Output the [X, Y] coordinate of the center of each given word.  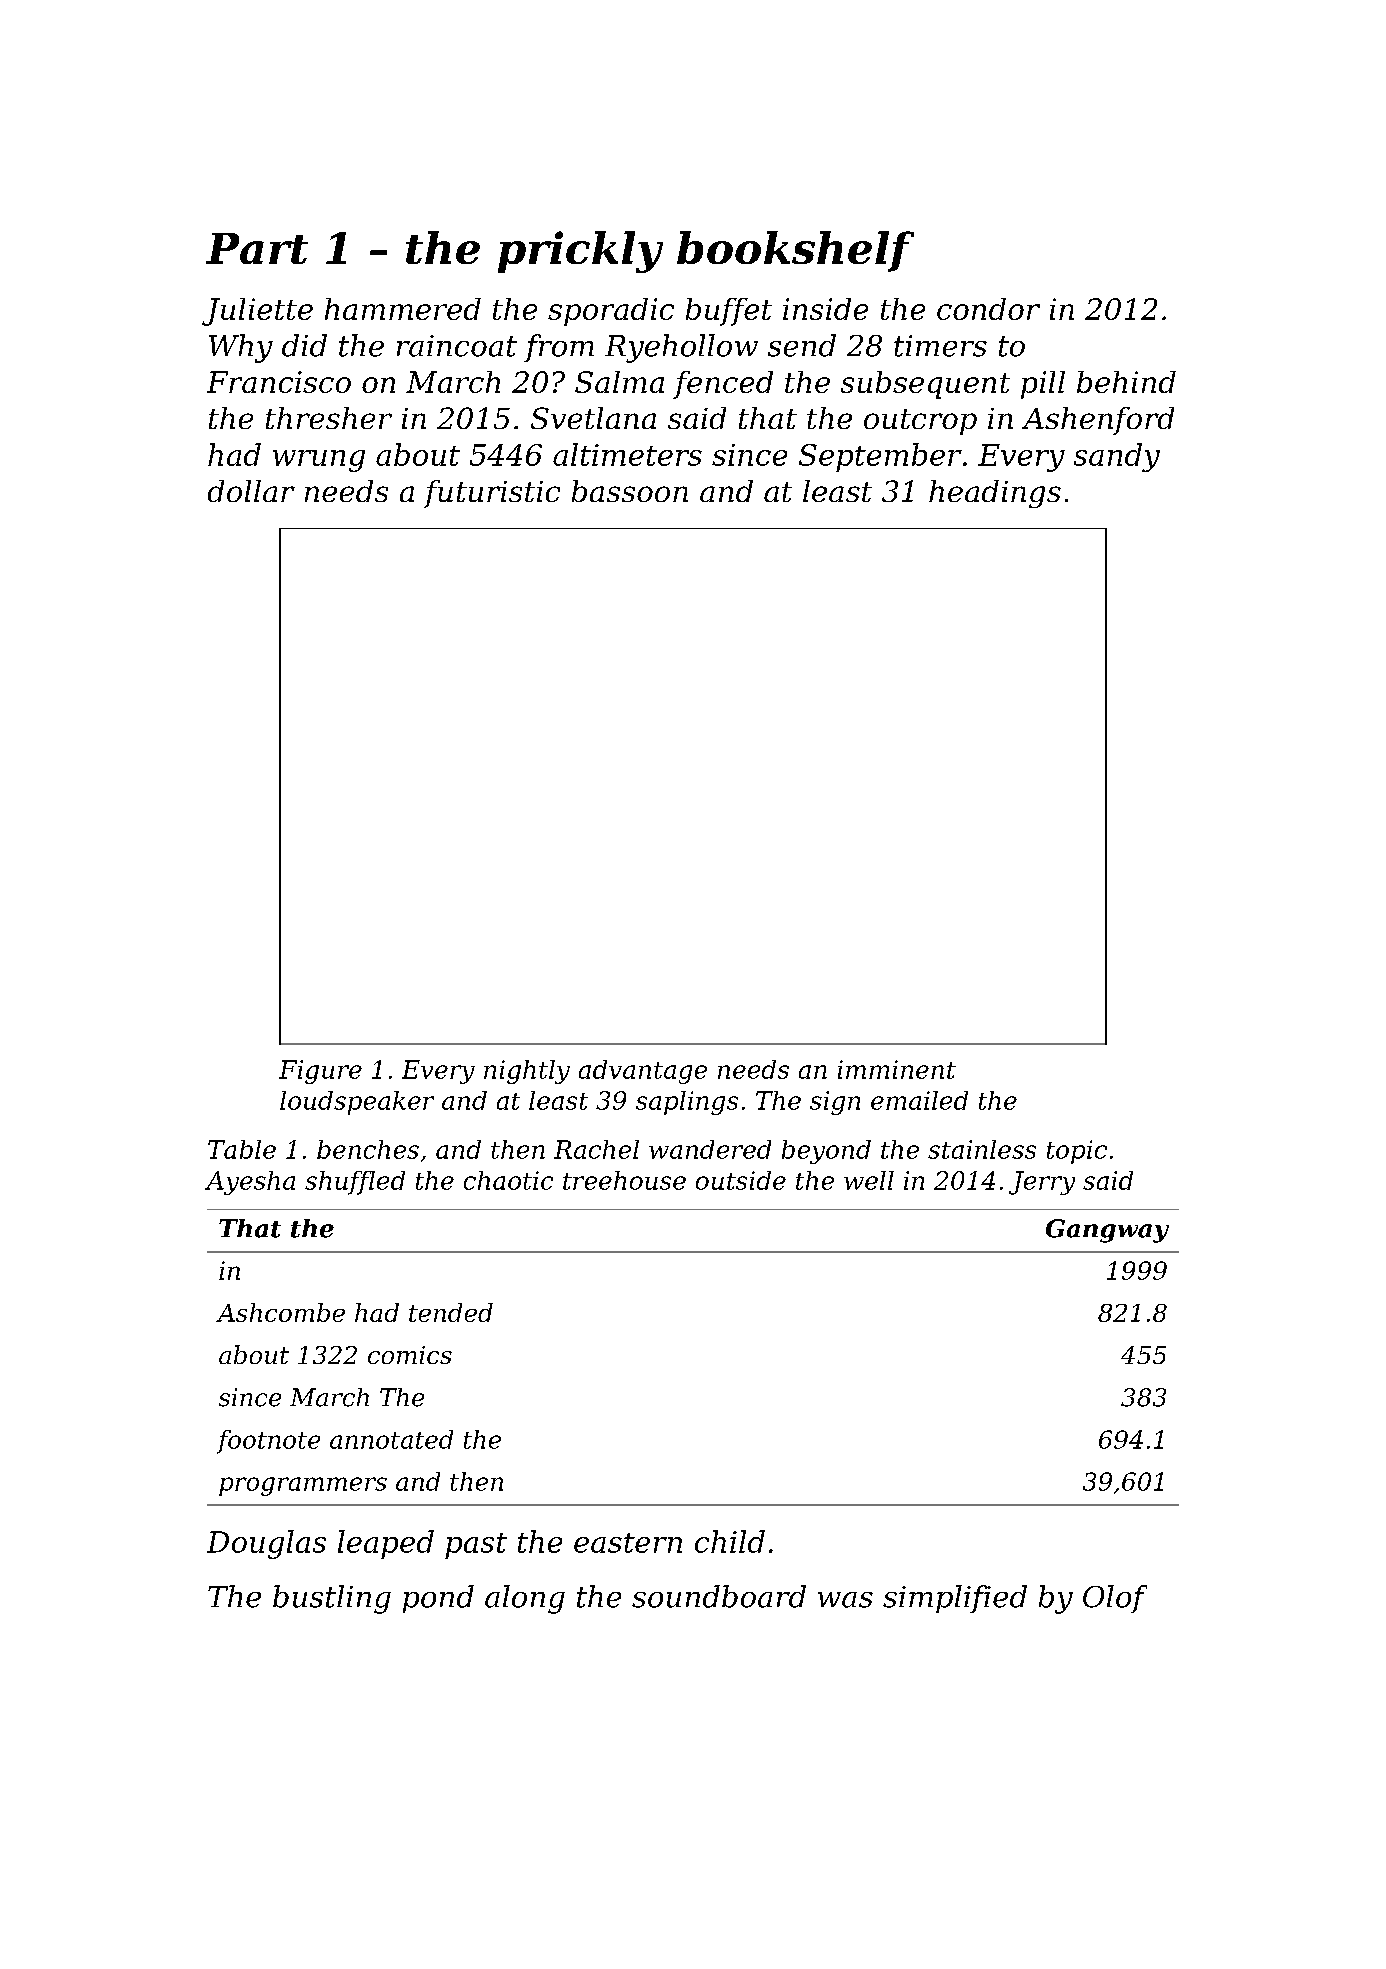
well [869, 1180]
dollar [251, 491]
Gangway [1107, 1231]
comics [410, 1355]
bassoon [630, 491]
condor [988, 309]
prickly [580, 252]
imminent [897, 1069]
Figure [320, 1072]
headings [995, 494]
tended [451, 1312]
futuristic [492, 494]
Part [257, 248]
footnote [268, 1442]
